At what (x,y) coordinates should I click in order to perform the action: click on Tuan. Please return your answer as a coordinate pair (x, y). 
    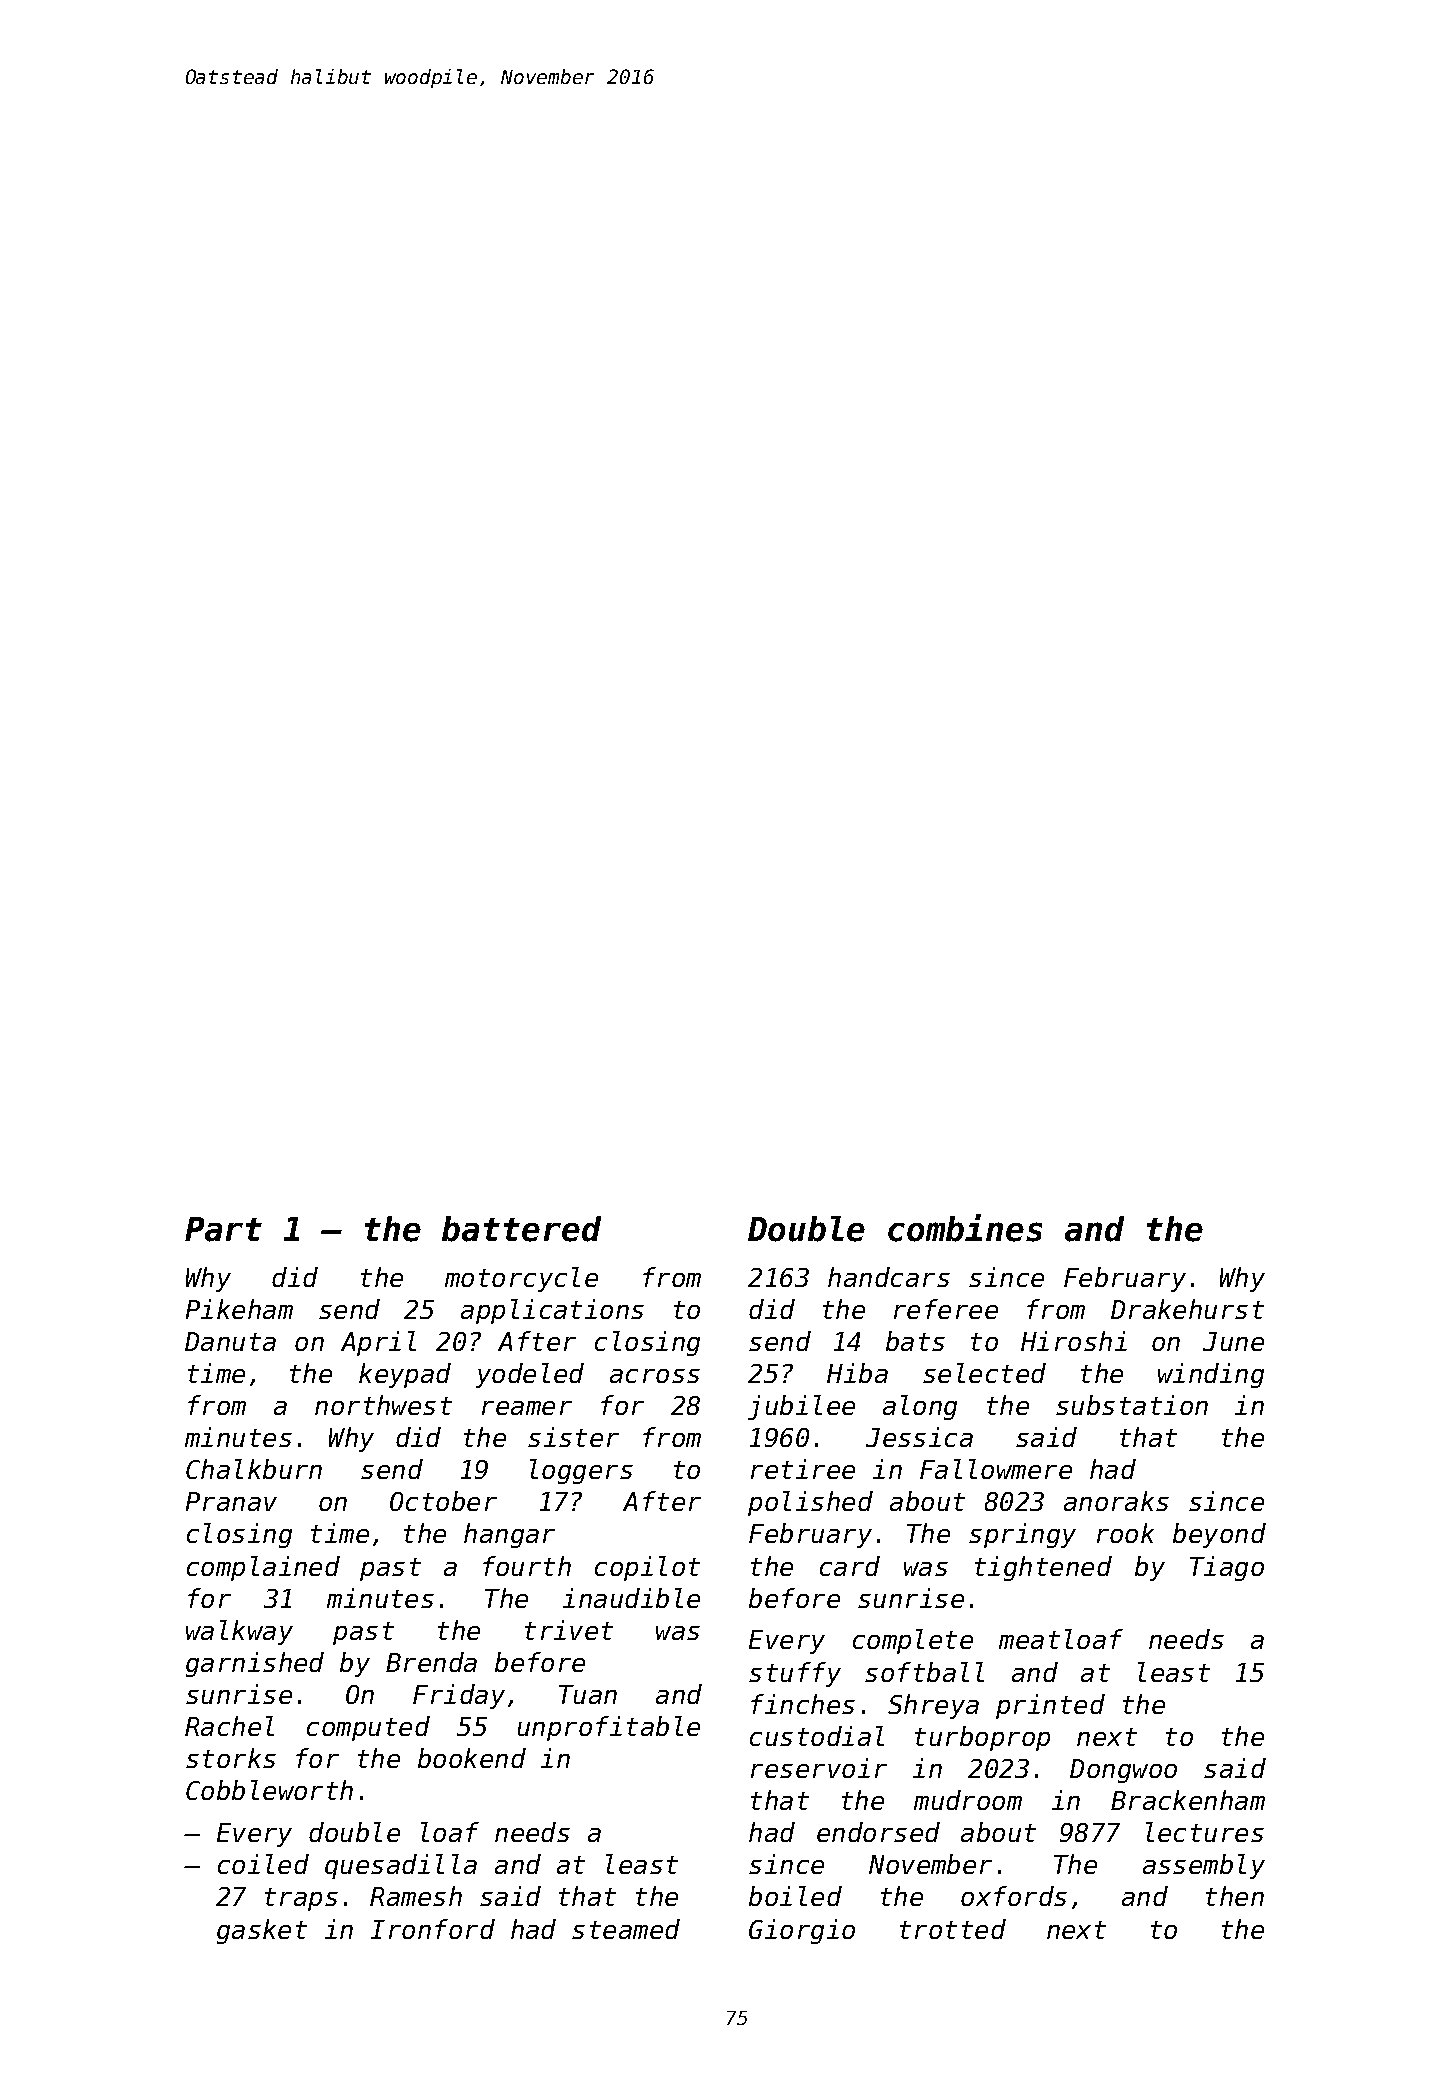
    Looking at the image, I should click on (588, 1694).
